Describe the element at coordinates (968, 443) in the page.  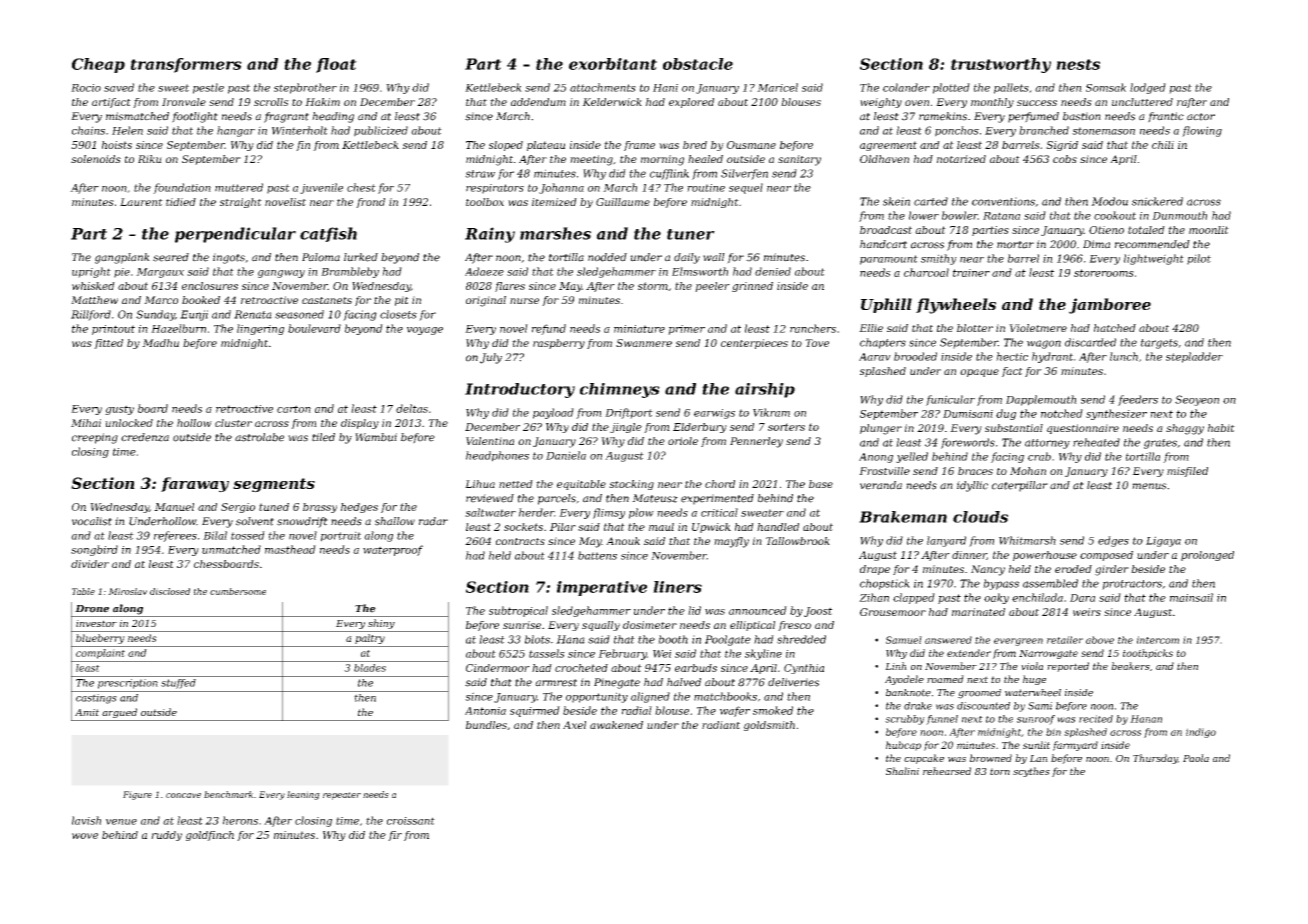
I see `forewords` at that location.
